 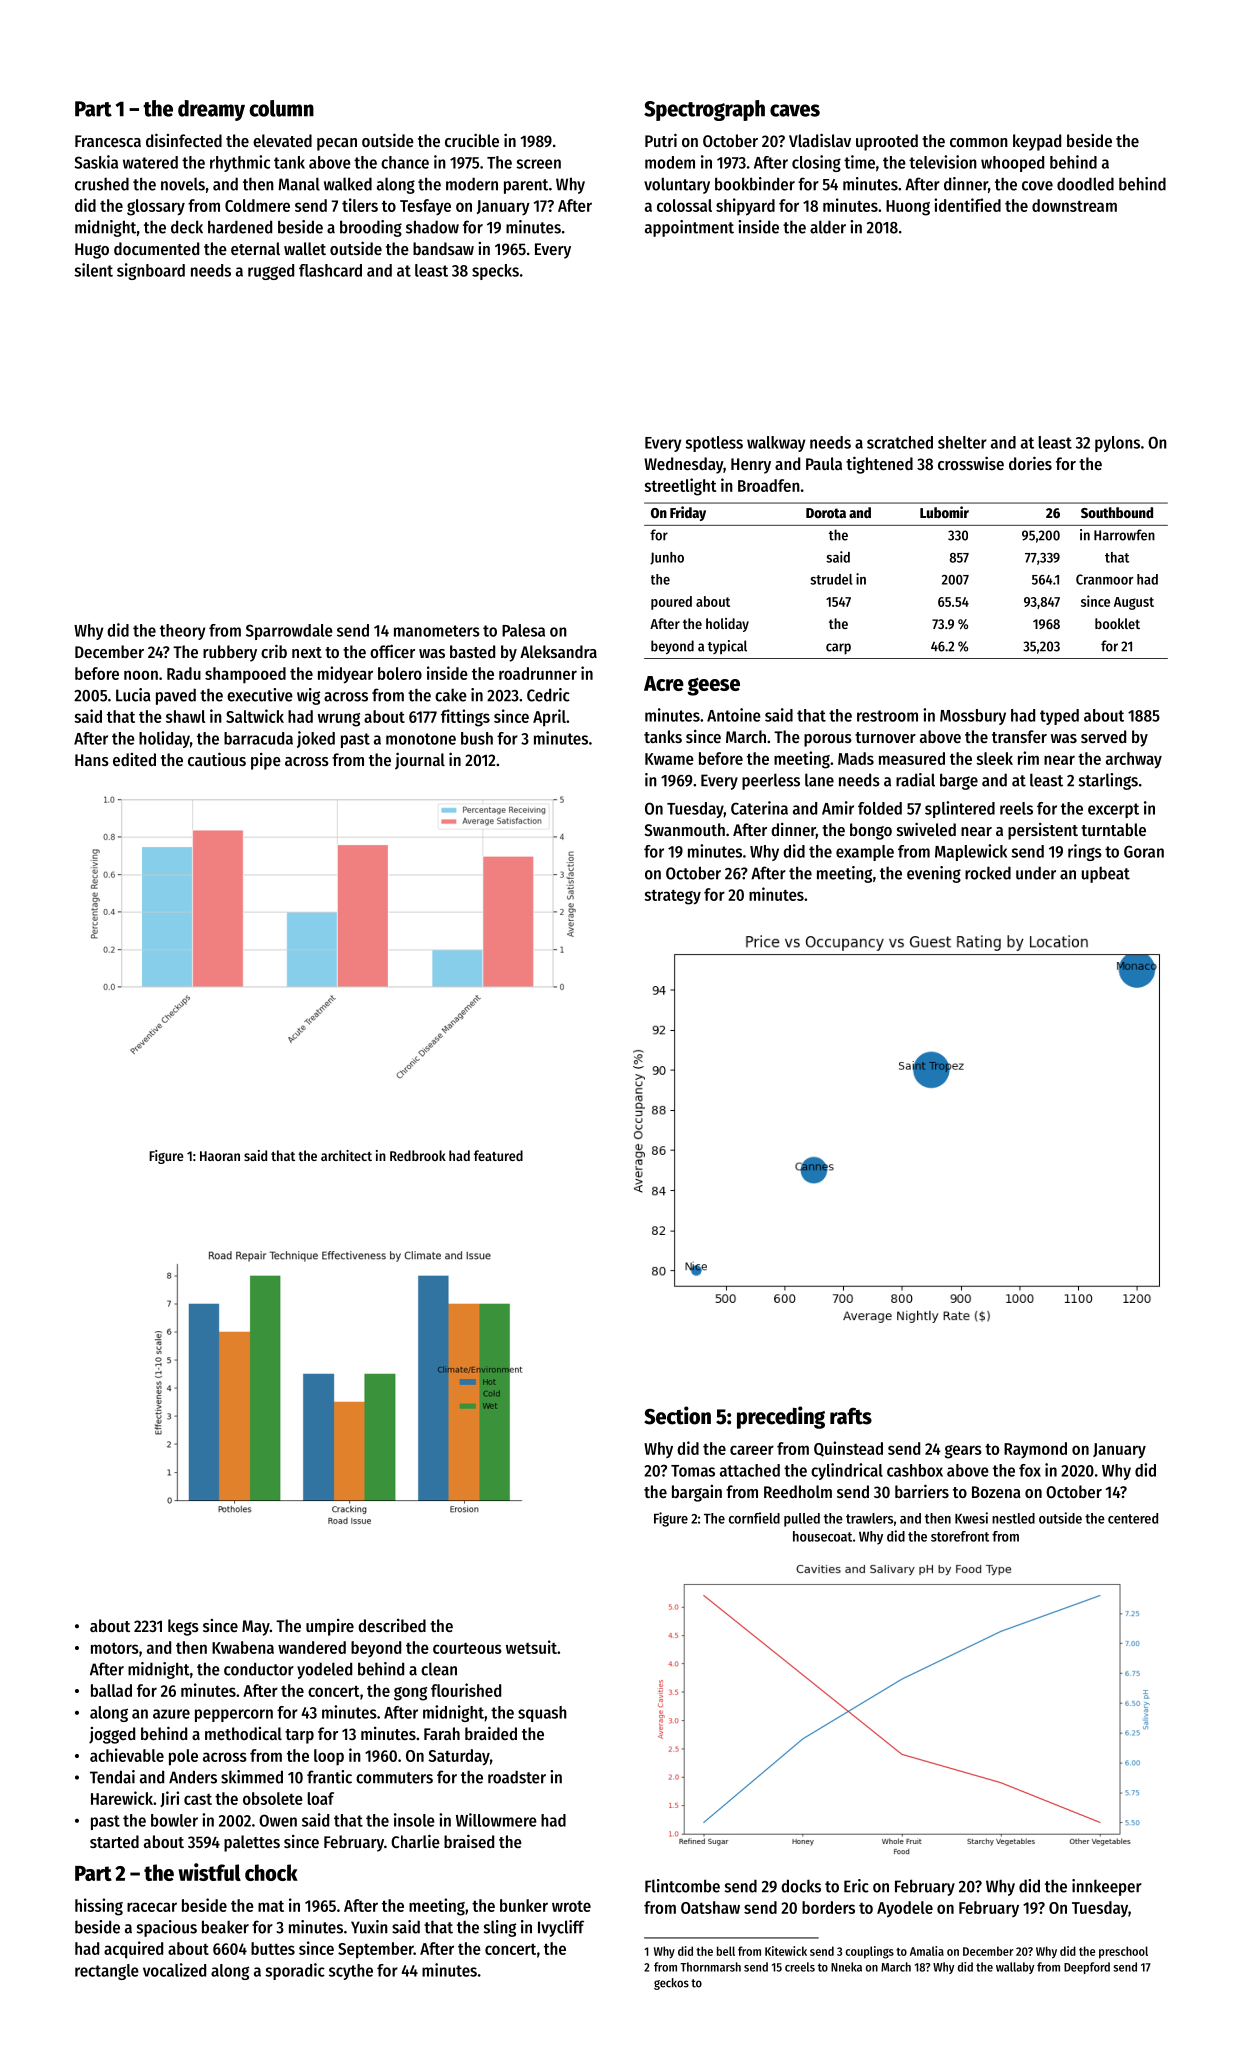 What do you see at coordinates (1106, 875) in the page?
I see `upbeat` at bounding box center [1106, 875].
